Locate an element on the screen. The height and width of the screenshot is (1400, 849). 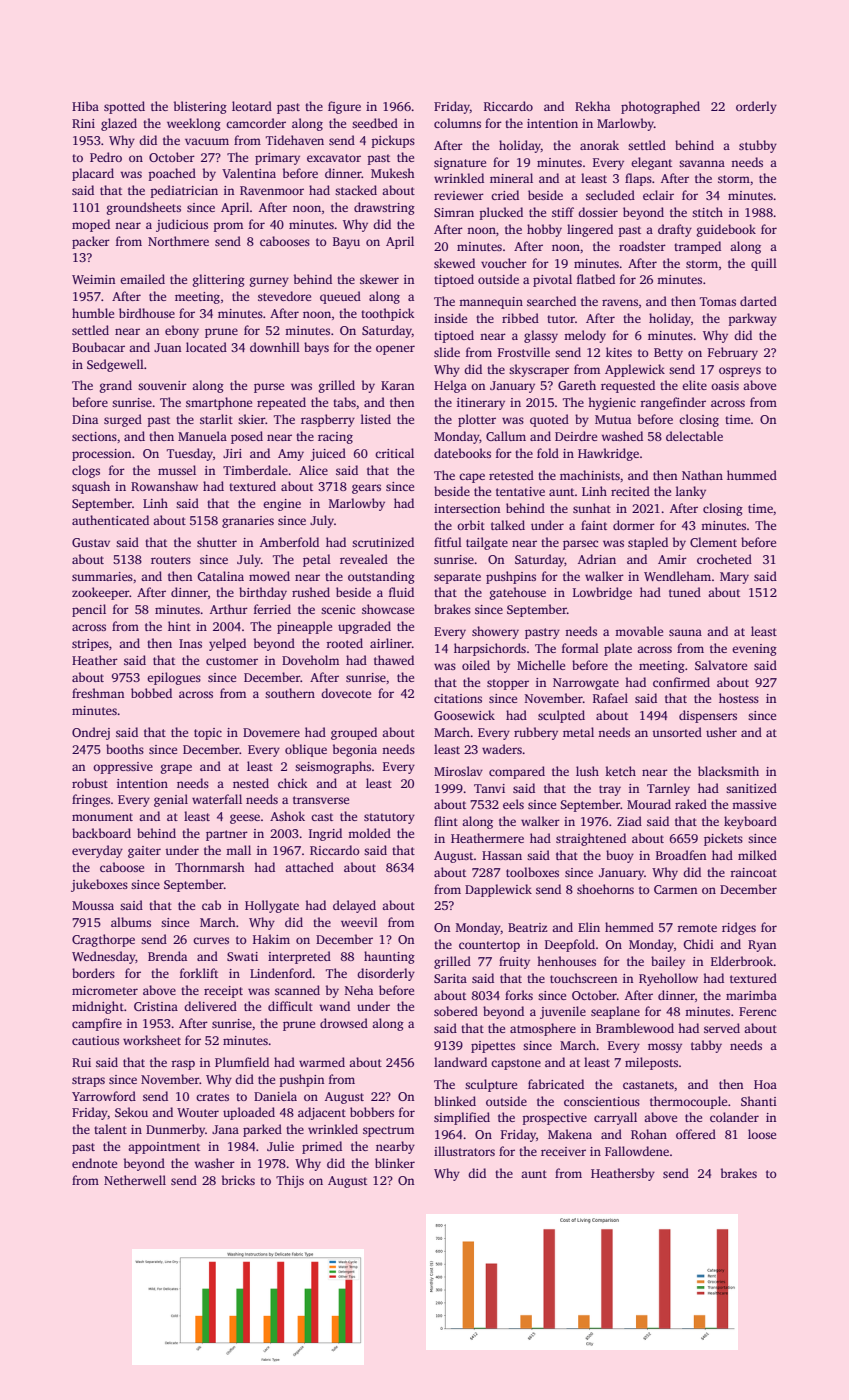
figure is located at coordinates (344, 107).
